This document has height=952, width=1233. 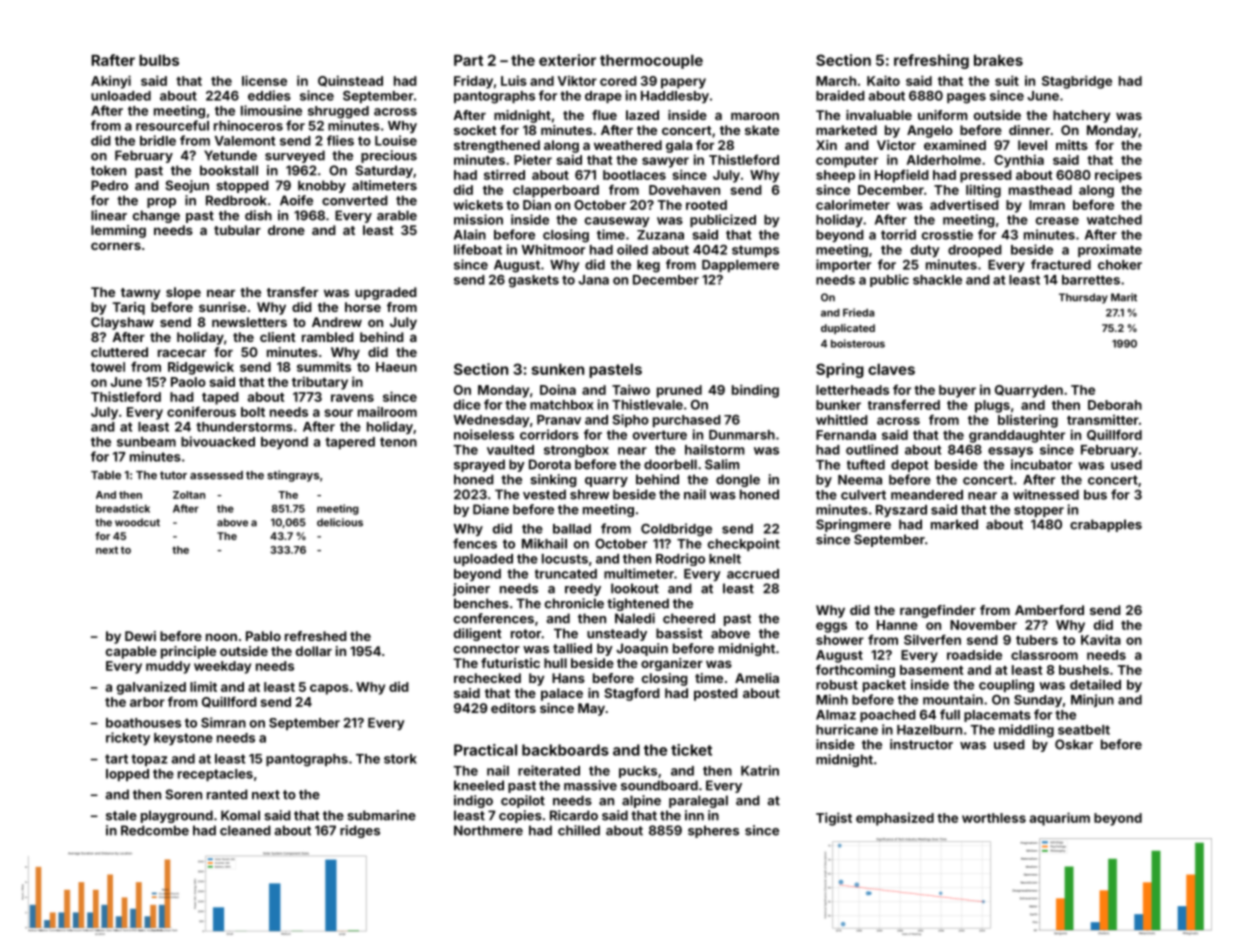 What do you see at coordinates (553, 249) in the document?
I see `Whitmoor` at bounding box center [553, 249].
